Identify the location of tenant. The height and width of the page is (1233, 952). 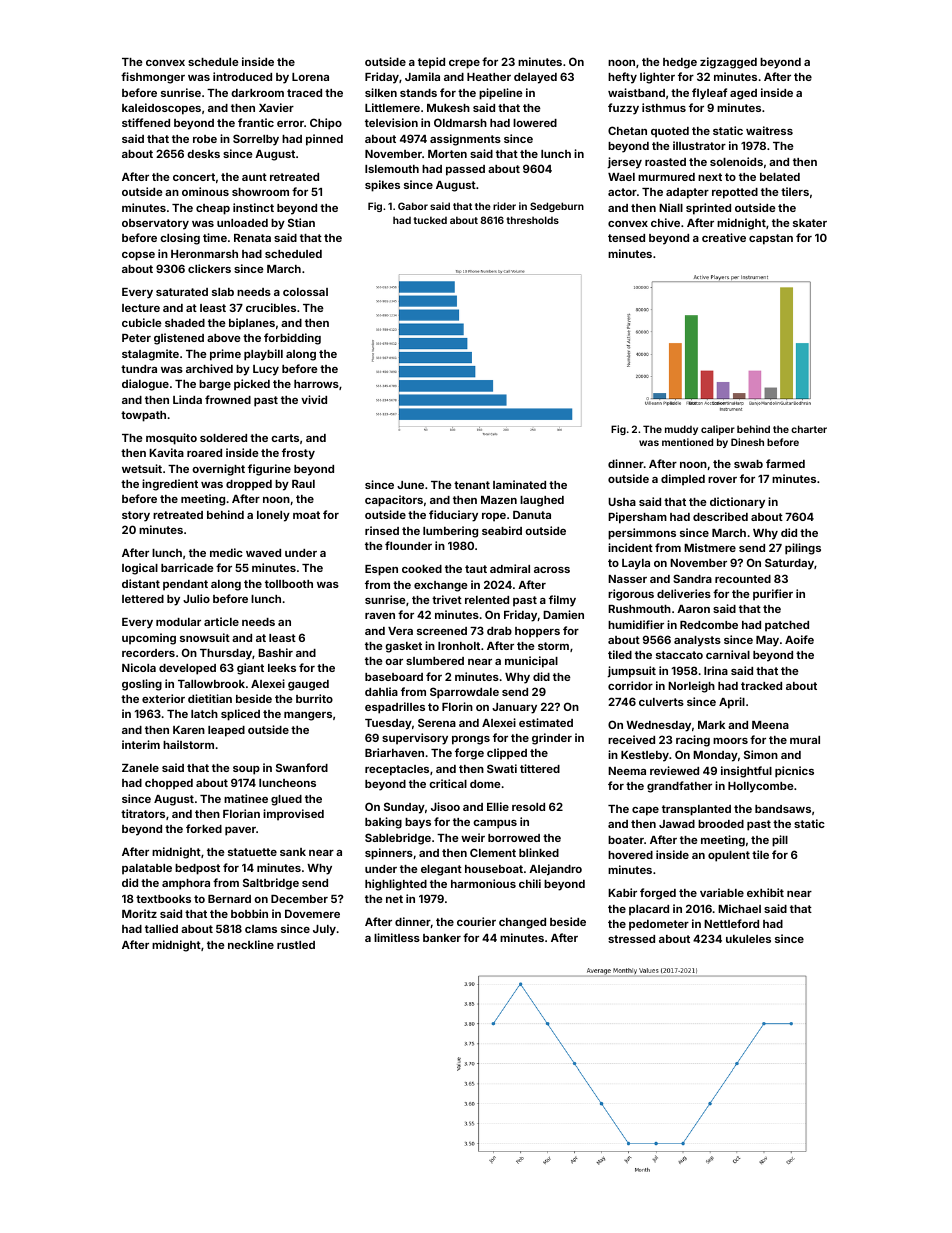
(472, 485).
